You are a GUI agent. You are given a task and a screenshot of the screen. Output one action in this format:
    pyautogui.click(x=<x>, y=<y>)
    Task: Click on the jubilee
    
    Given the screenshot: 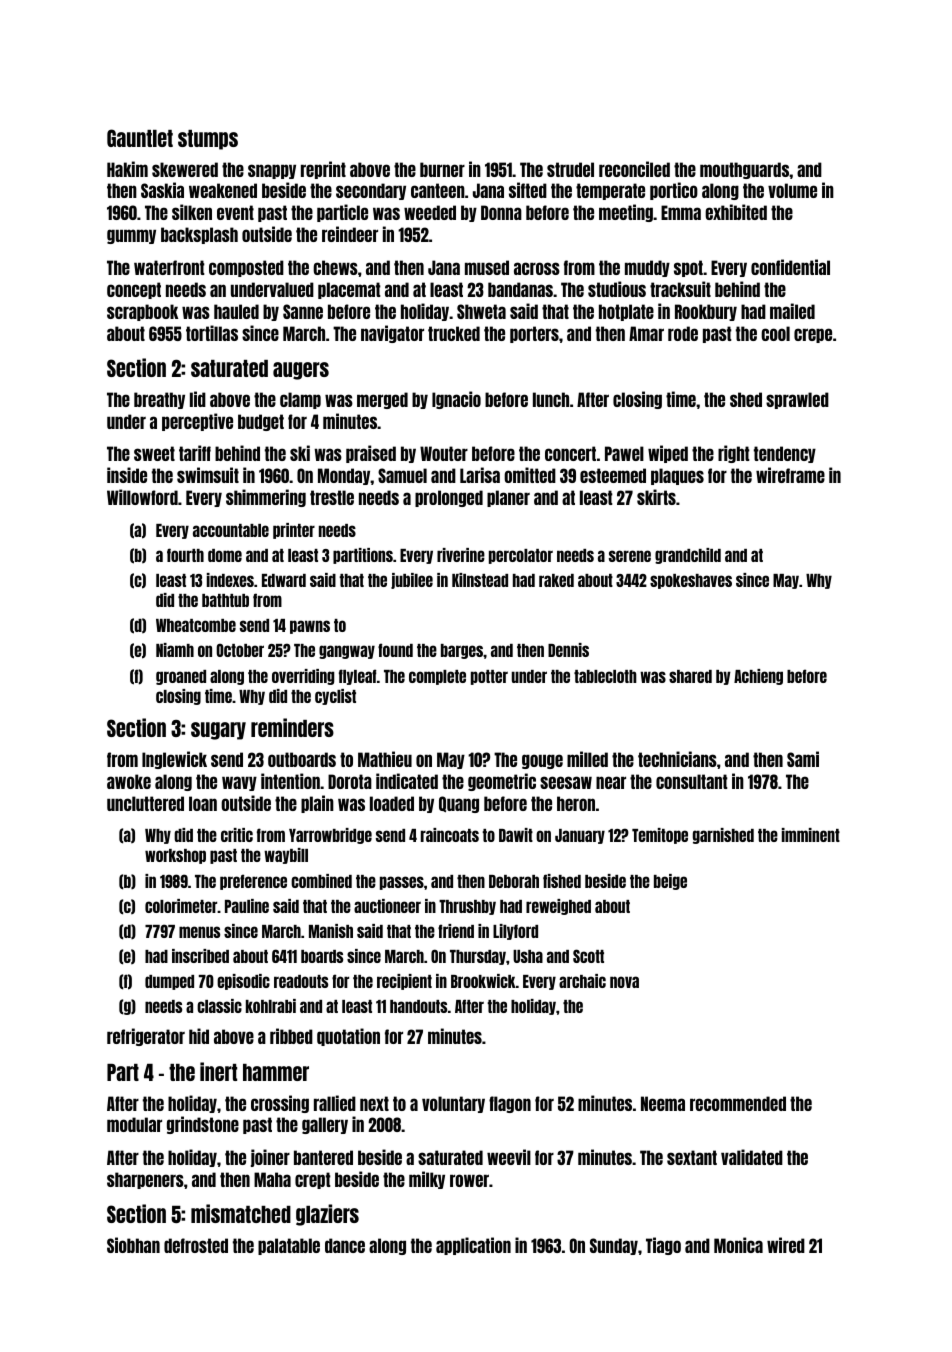 What is the action you would take?
    pyautogui.click(x=412, y=581)
